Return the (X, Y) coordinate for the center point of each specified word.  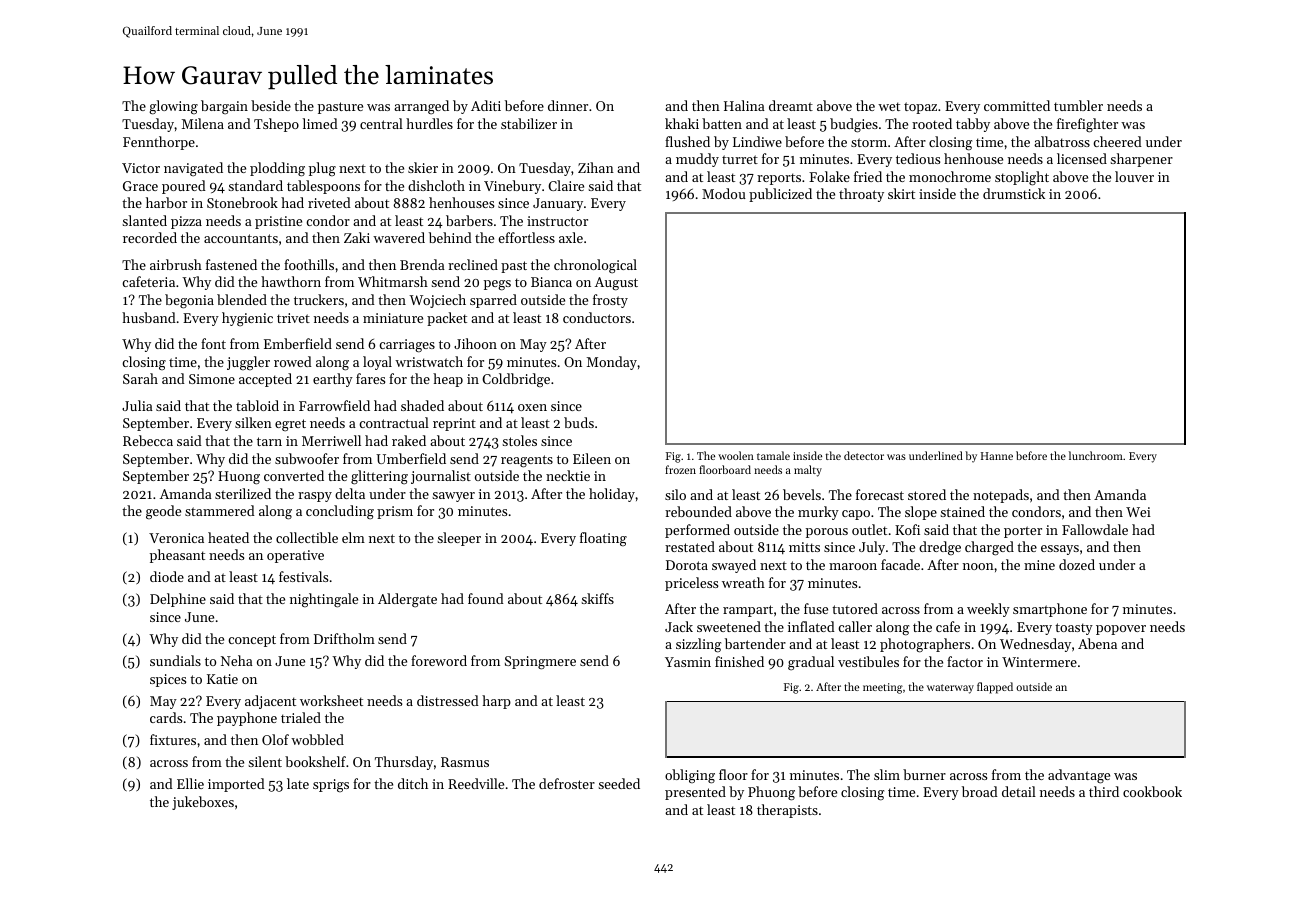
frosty (610, 301)
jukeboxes (203, 803)
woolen (736, 455)
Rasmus (465, 762)
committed (1017, 105)
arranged (421, 107)
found (486, 598)
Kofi (907, 529)
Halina (744, 105)
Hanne (997, 456)
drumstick (1014, 193)
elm (353, 537)
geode (163, 512)
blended (242, 299)
